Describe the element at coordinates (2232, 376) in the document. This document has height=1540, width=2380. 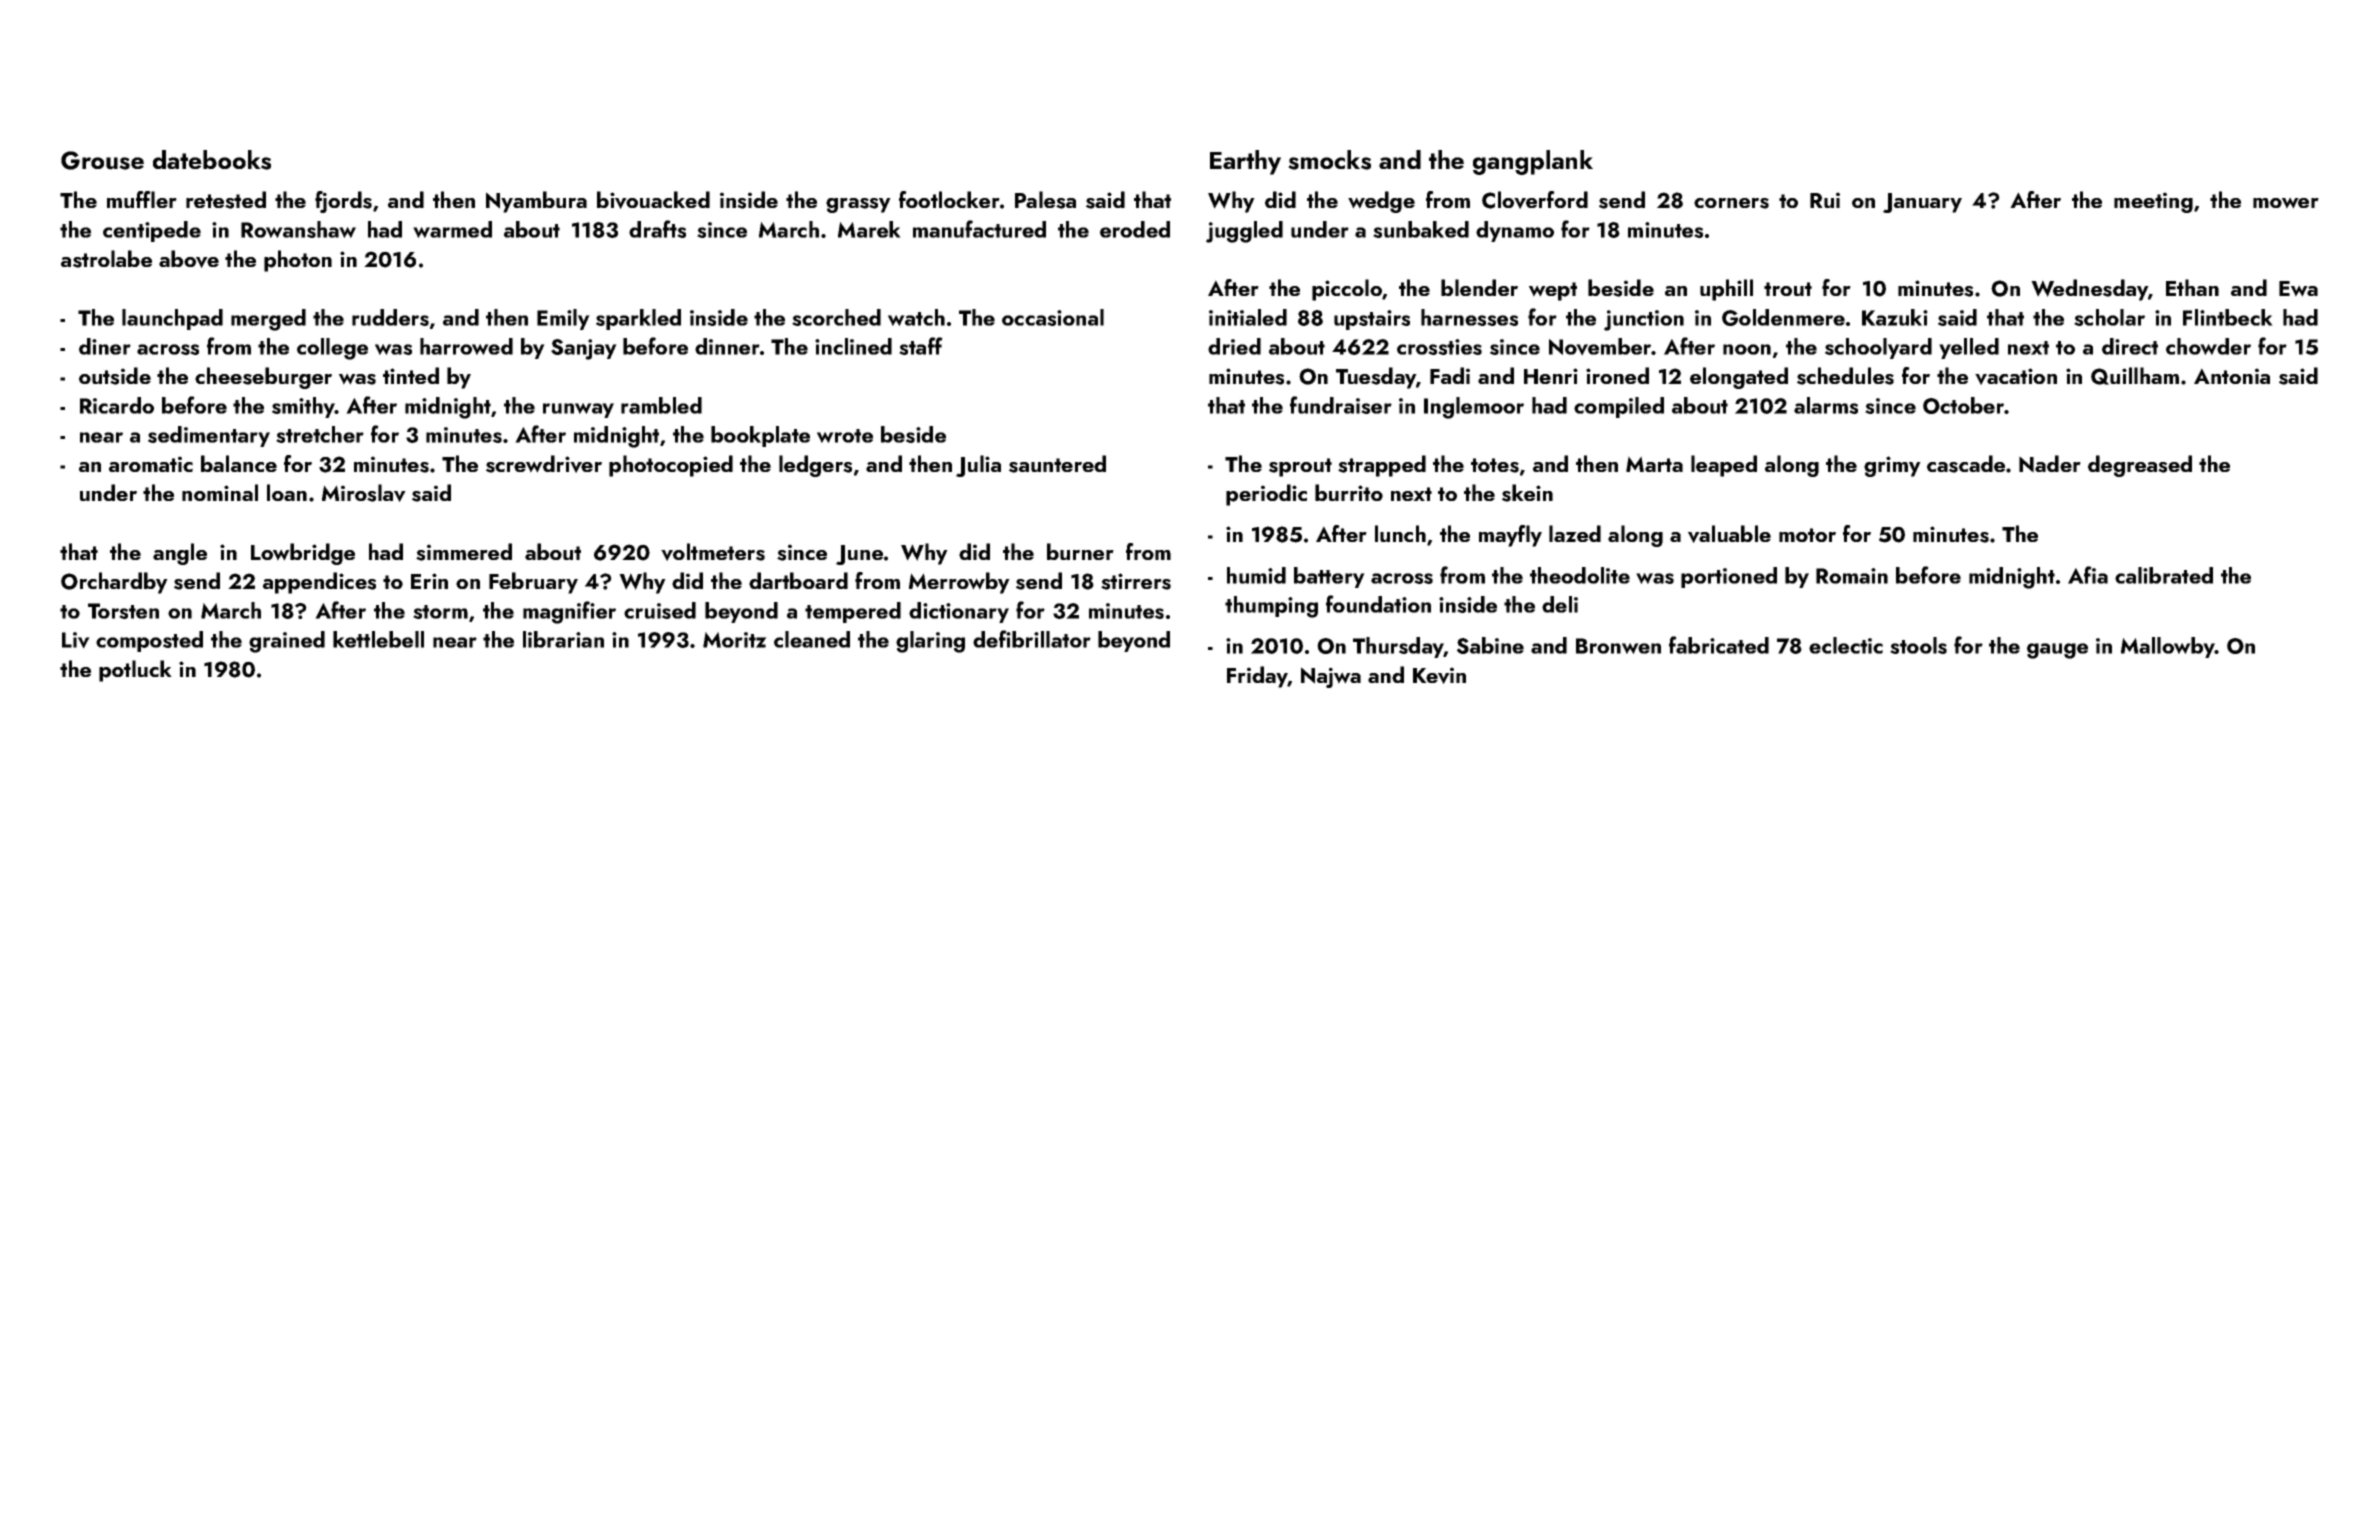
I see `Antonia` at that location.
